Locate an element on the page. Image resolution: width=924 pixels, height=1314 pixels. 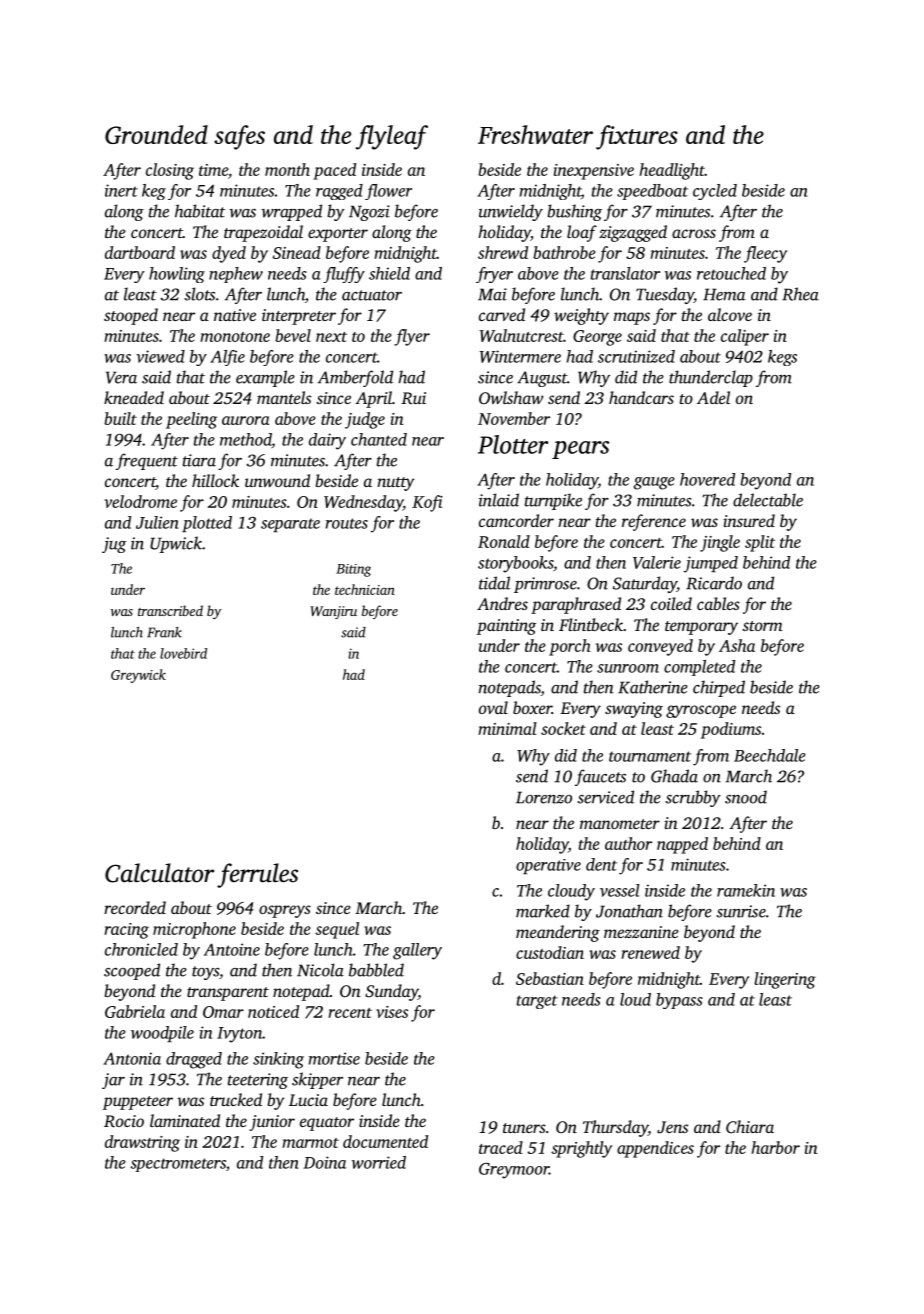
vises is located at coordinates (392, 1012).
